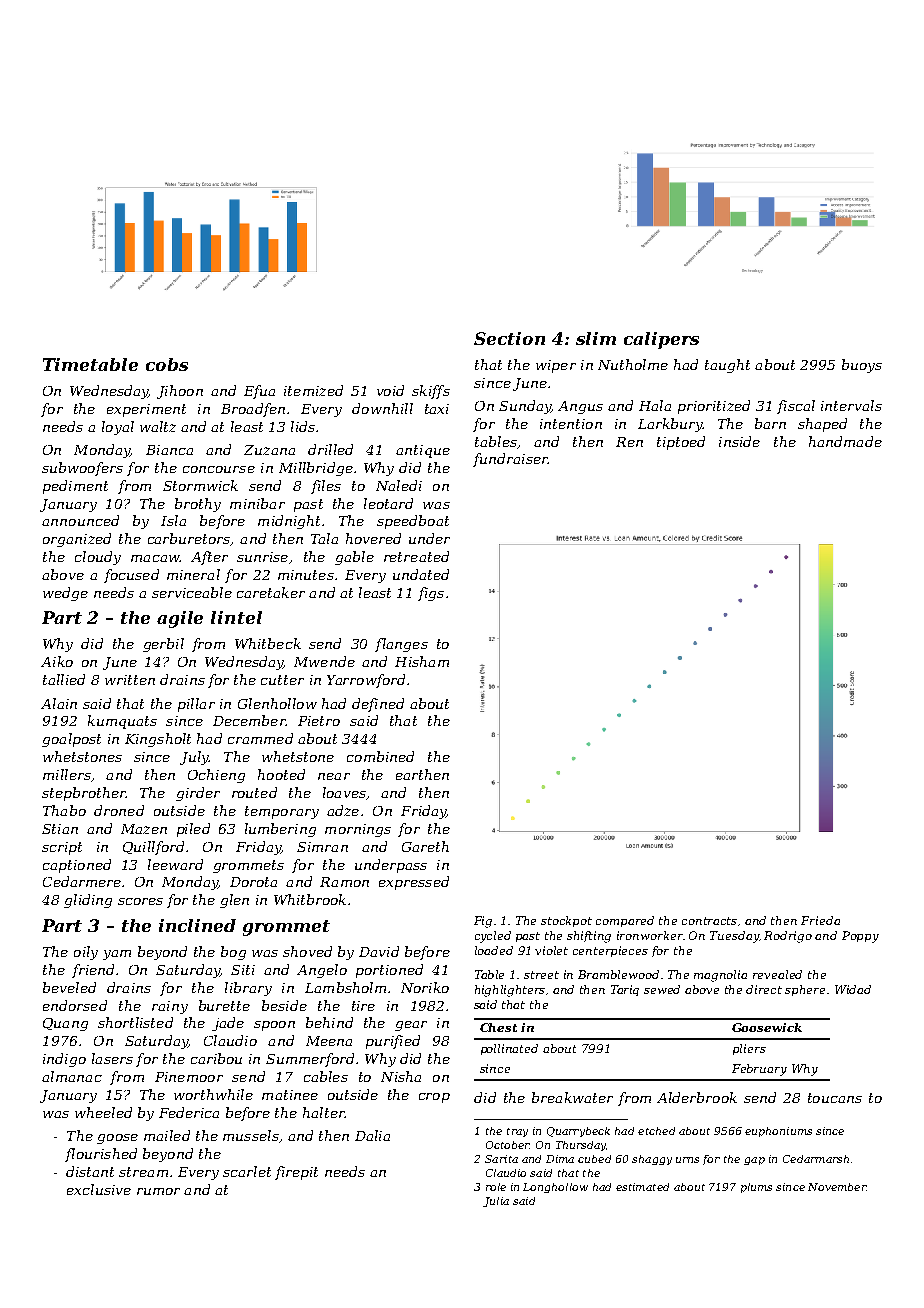  Describe the element at coordinates (167, 364) in the screenshot. I see `cobs` at that location.
